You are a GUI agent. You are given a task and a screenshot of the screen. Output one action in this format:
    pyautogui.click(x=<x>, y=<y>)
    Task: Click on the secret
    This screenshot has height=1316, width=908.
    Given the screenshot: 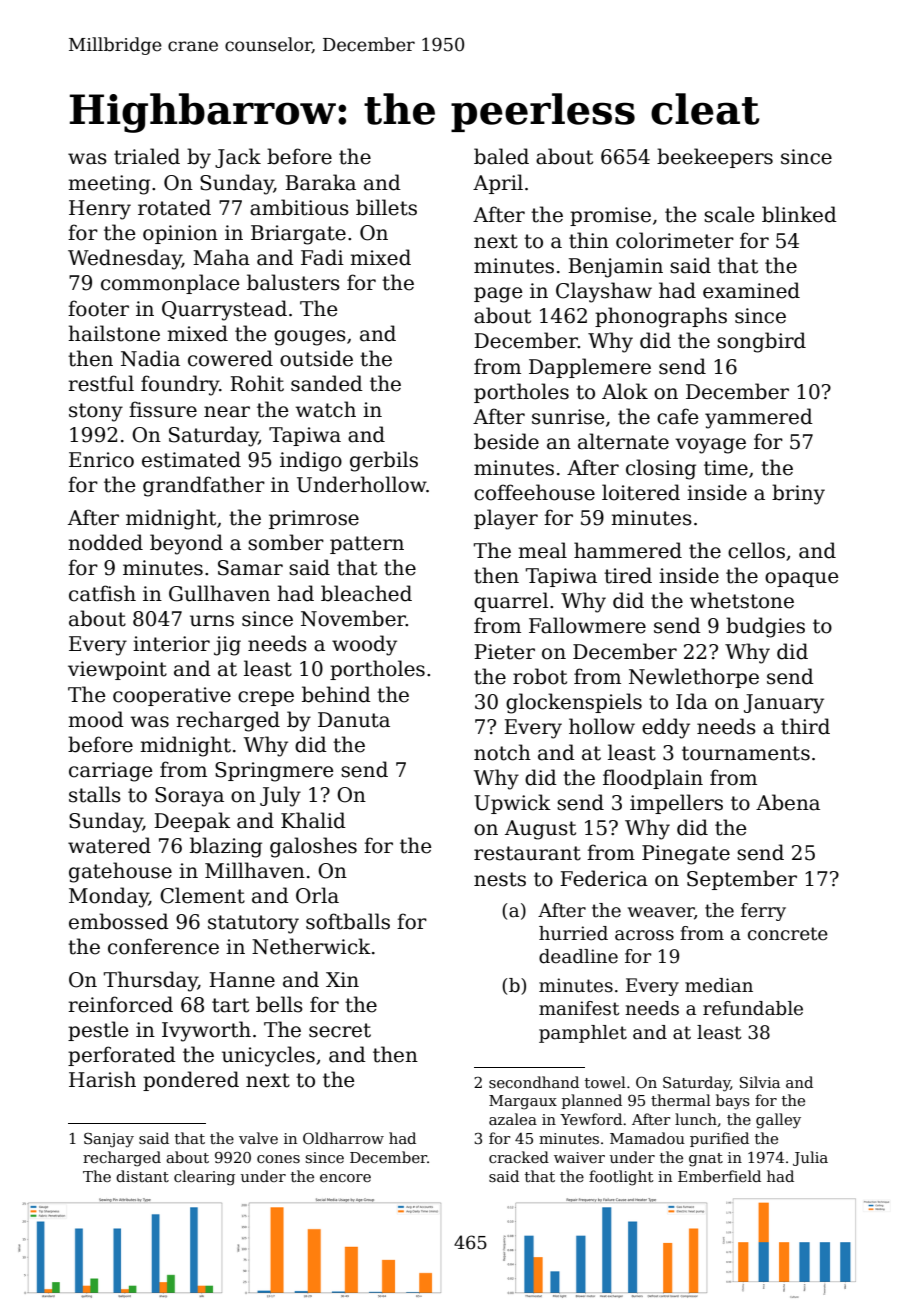 What is the action you would take?
    pyautogui.click(x=340, y=1030)
